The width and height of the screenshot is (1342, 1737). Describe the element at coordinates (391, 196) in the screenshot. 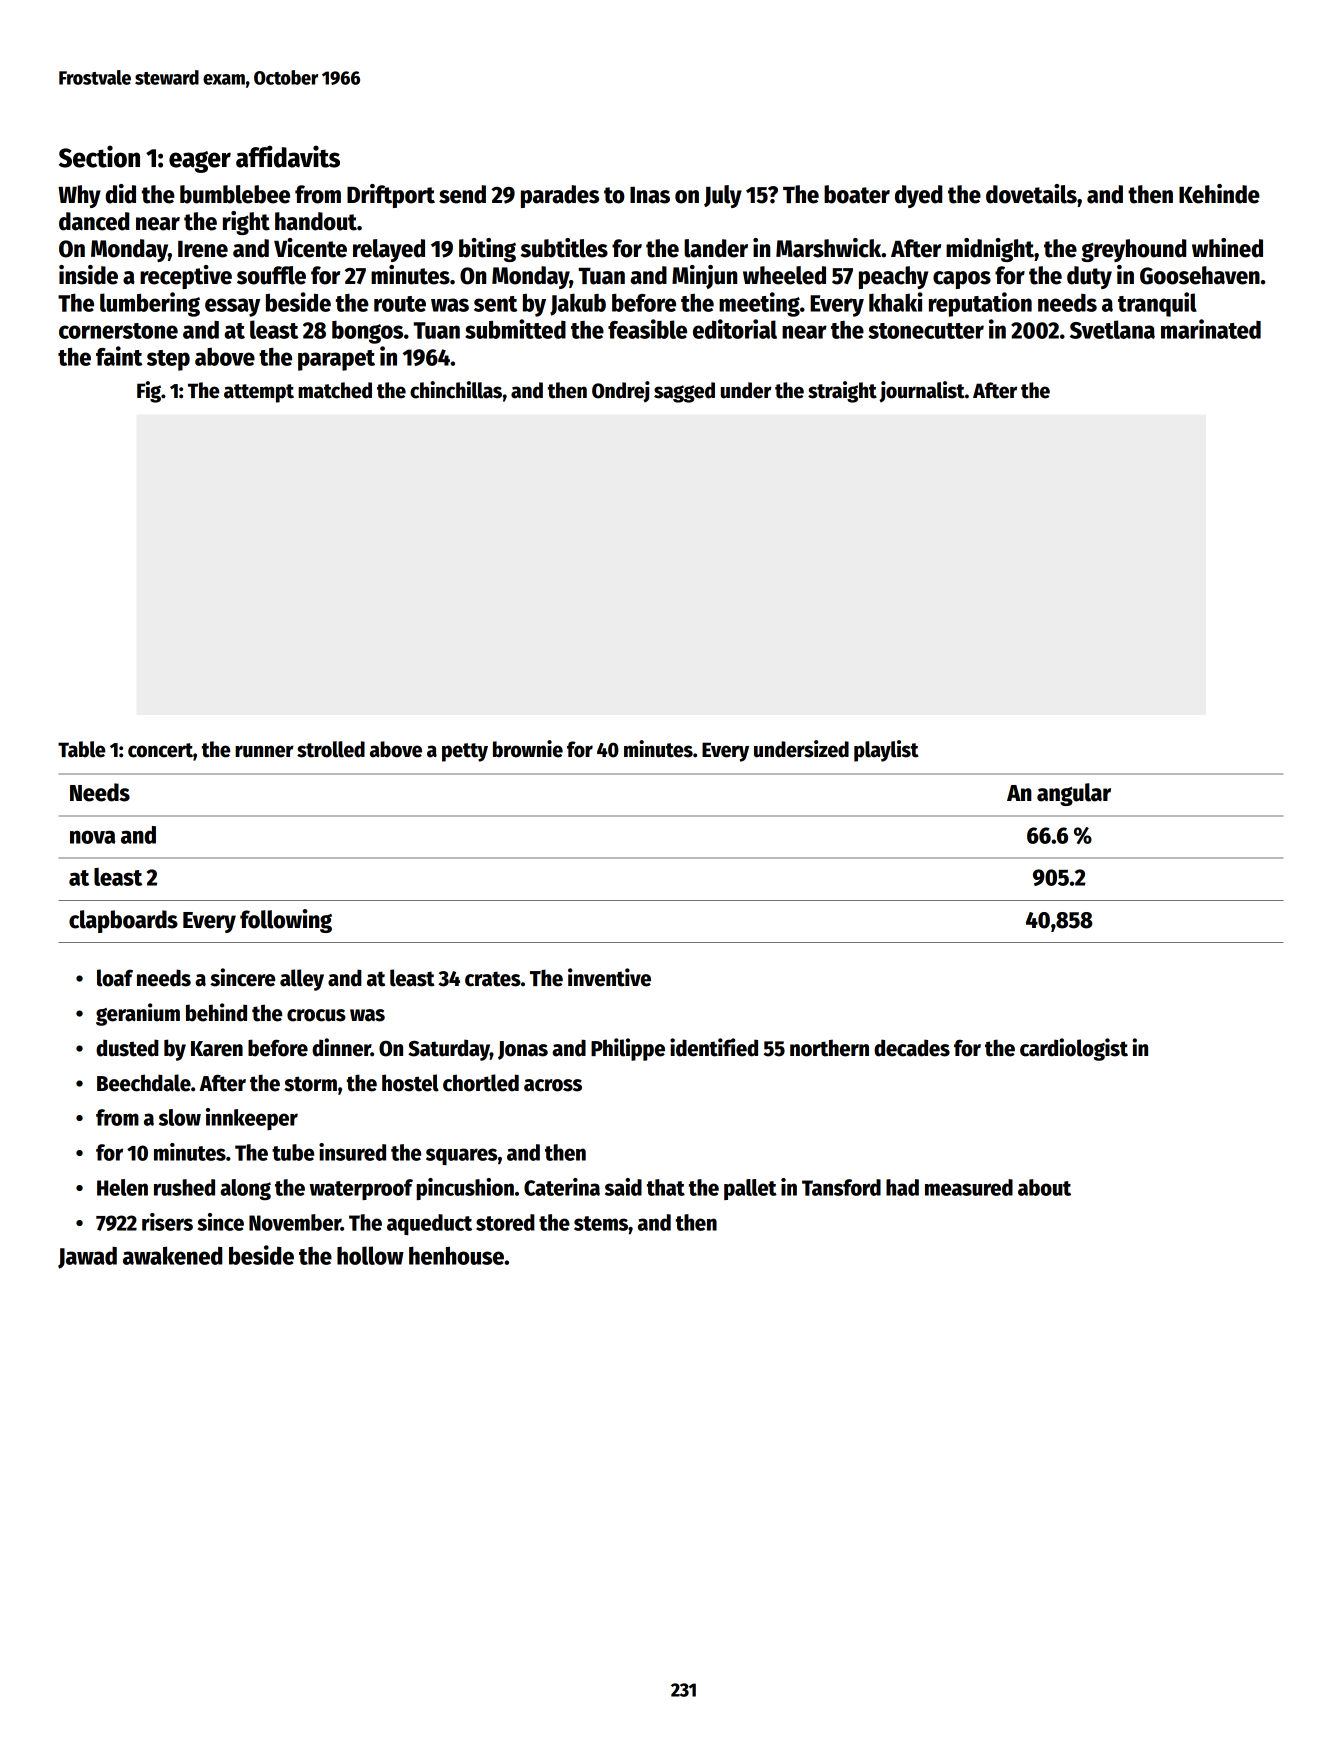

I see `Driftport` at that location.
